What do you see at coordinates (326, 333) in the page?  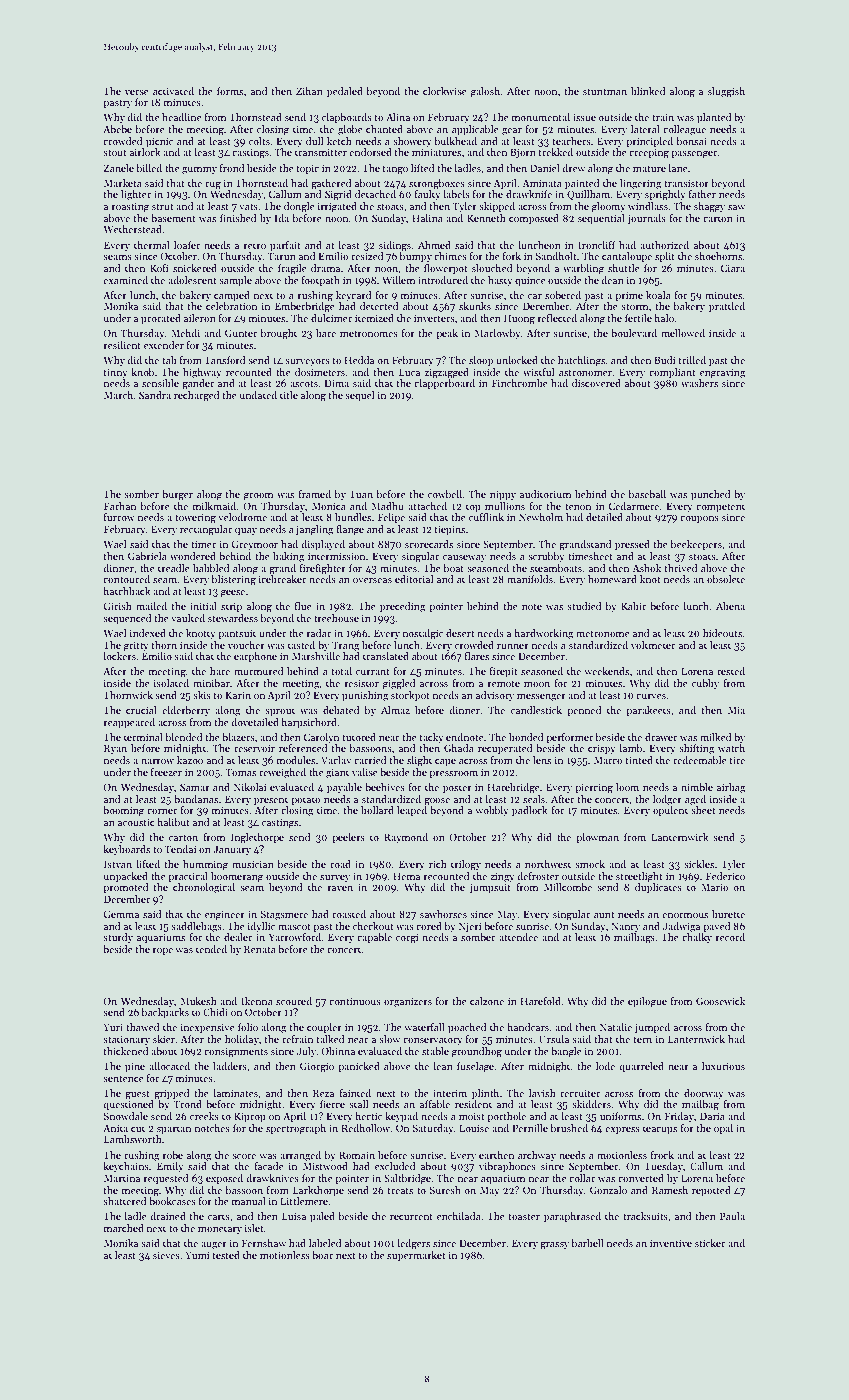 I see `bare` at bounding box center [326, 333].
